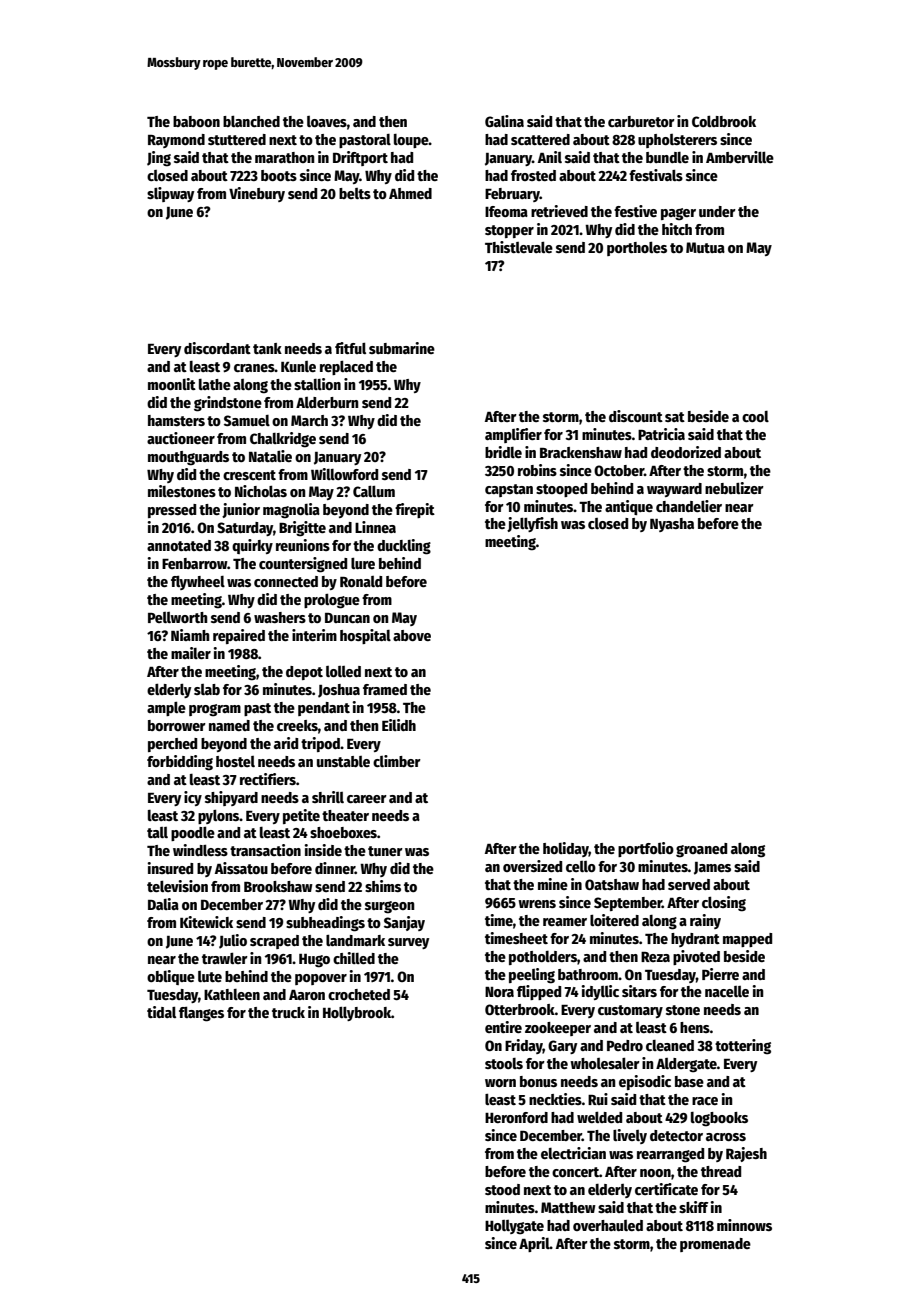  What do you see at coordinates (176, 141) in the image?
I see `Raymond` at bounding box center [176, 141].
